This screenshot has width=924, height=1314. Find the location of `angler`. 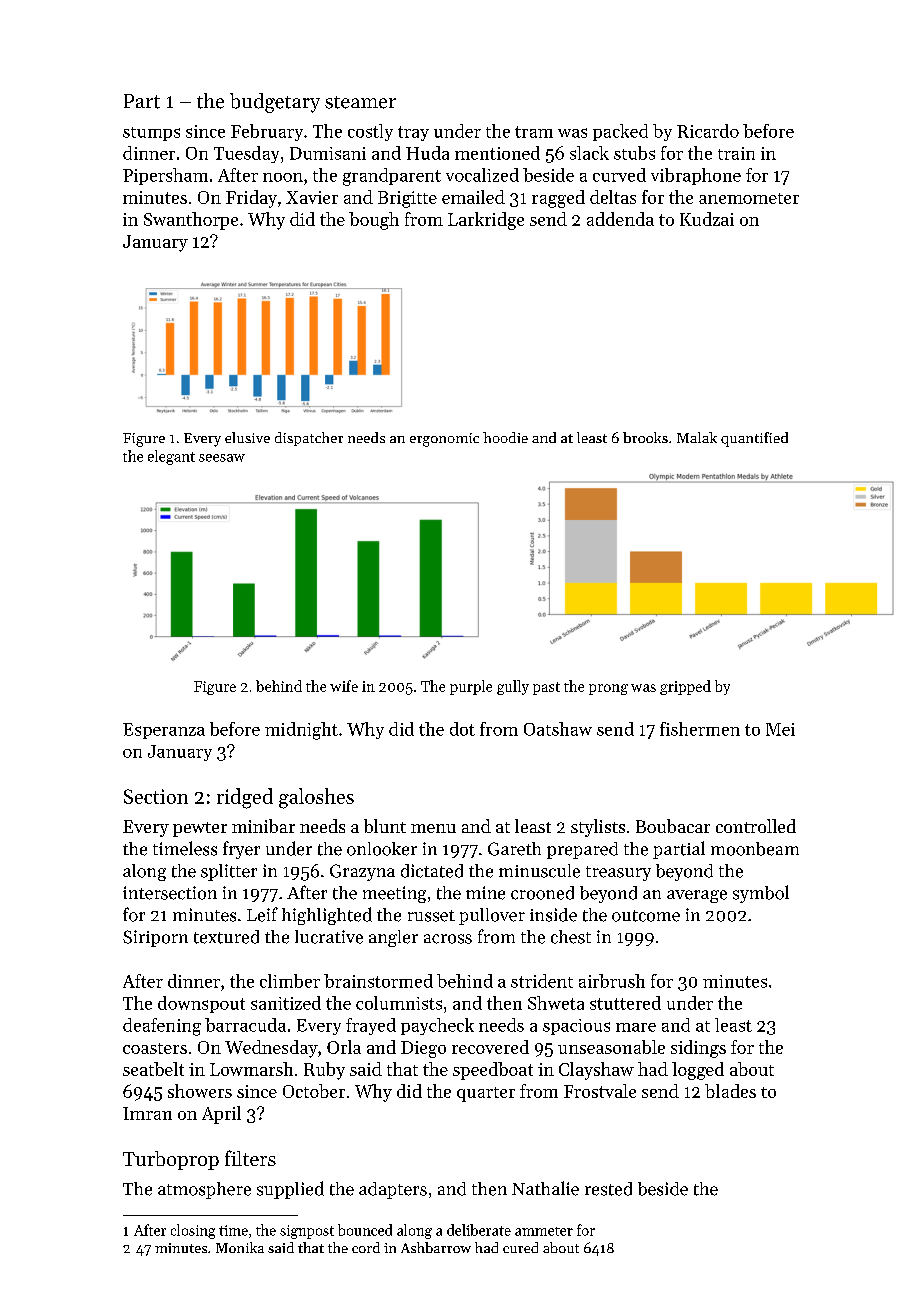

angler is located at coordinates (393, 938).
